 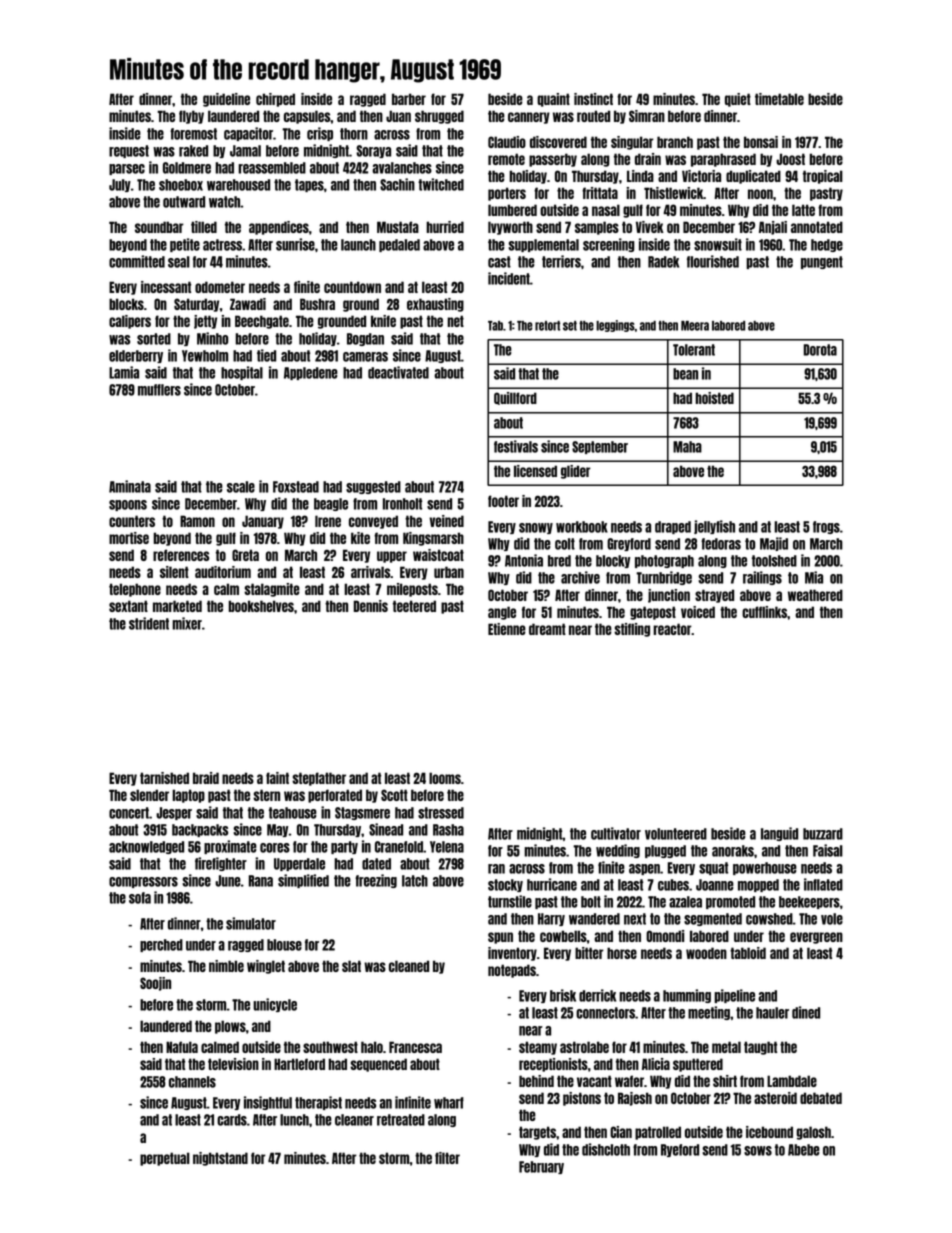 I want to click on chirped, so click(x=275, y=100).
